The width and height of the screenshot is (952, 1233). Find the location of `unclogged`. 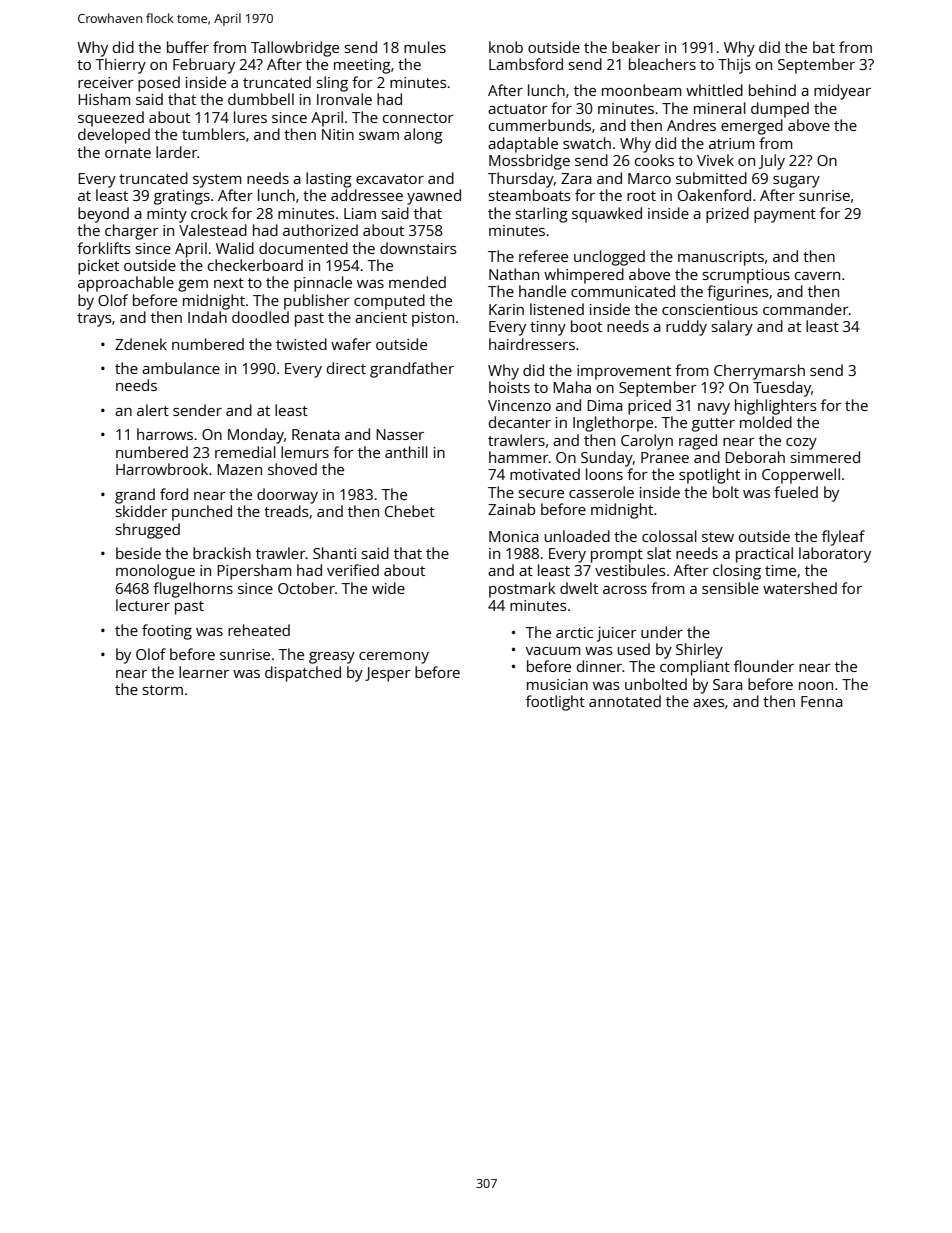

unclogged is located at coordinates (609, 258).
